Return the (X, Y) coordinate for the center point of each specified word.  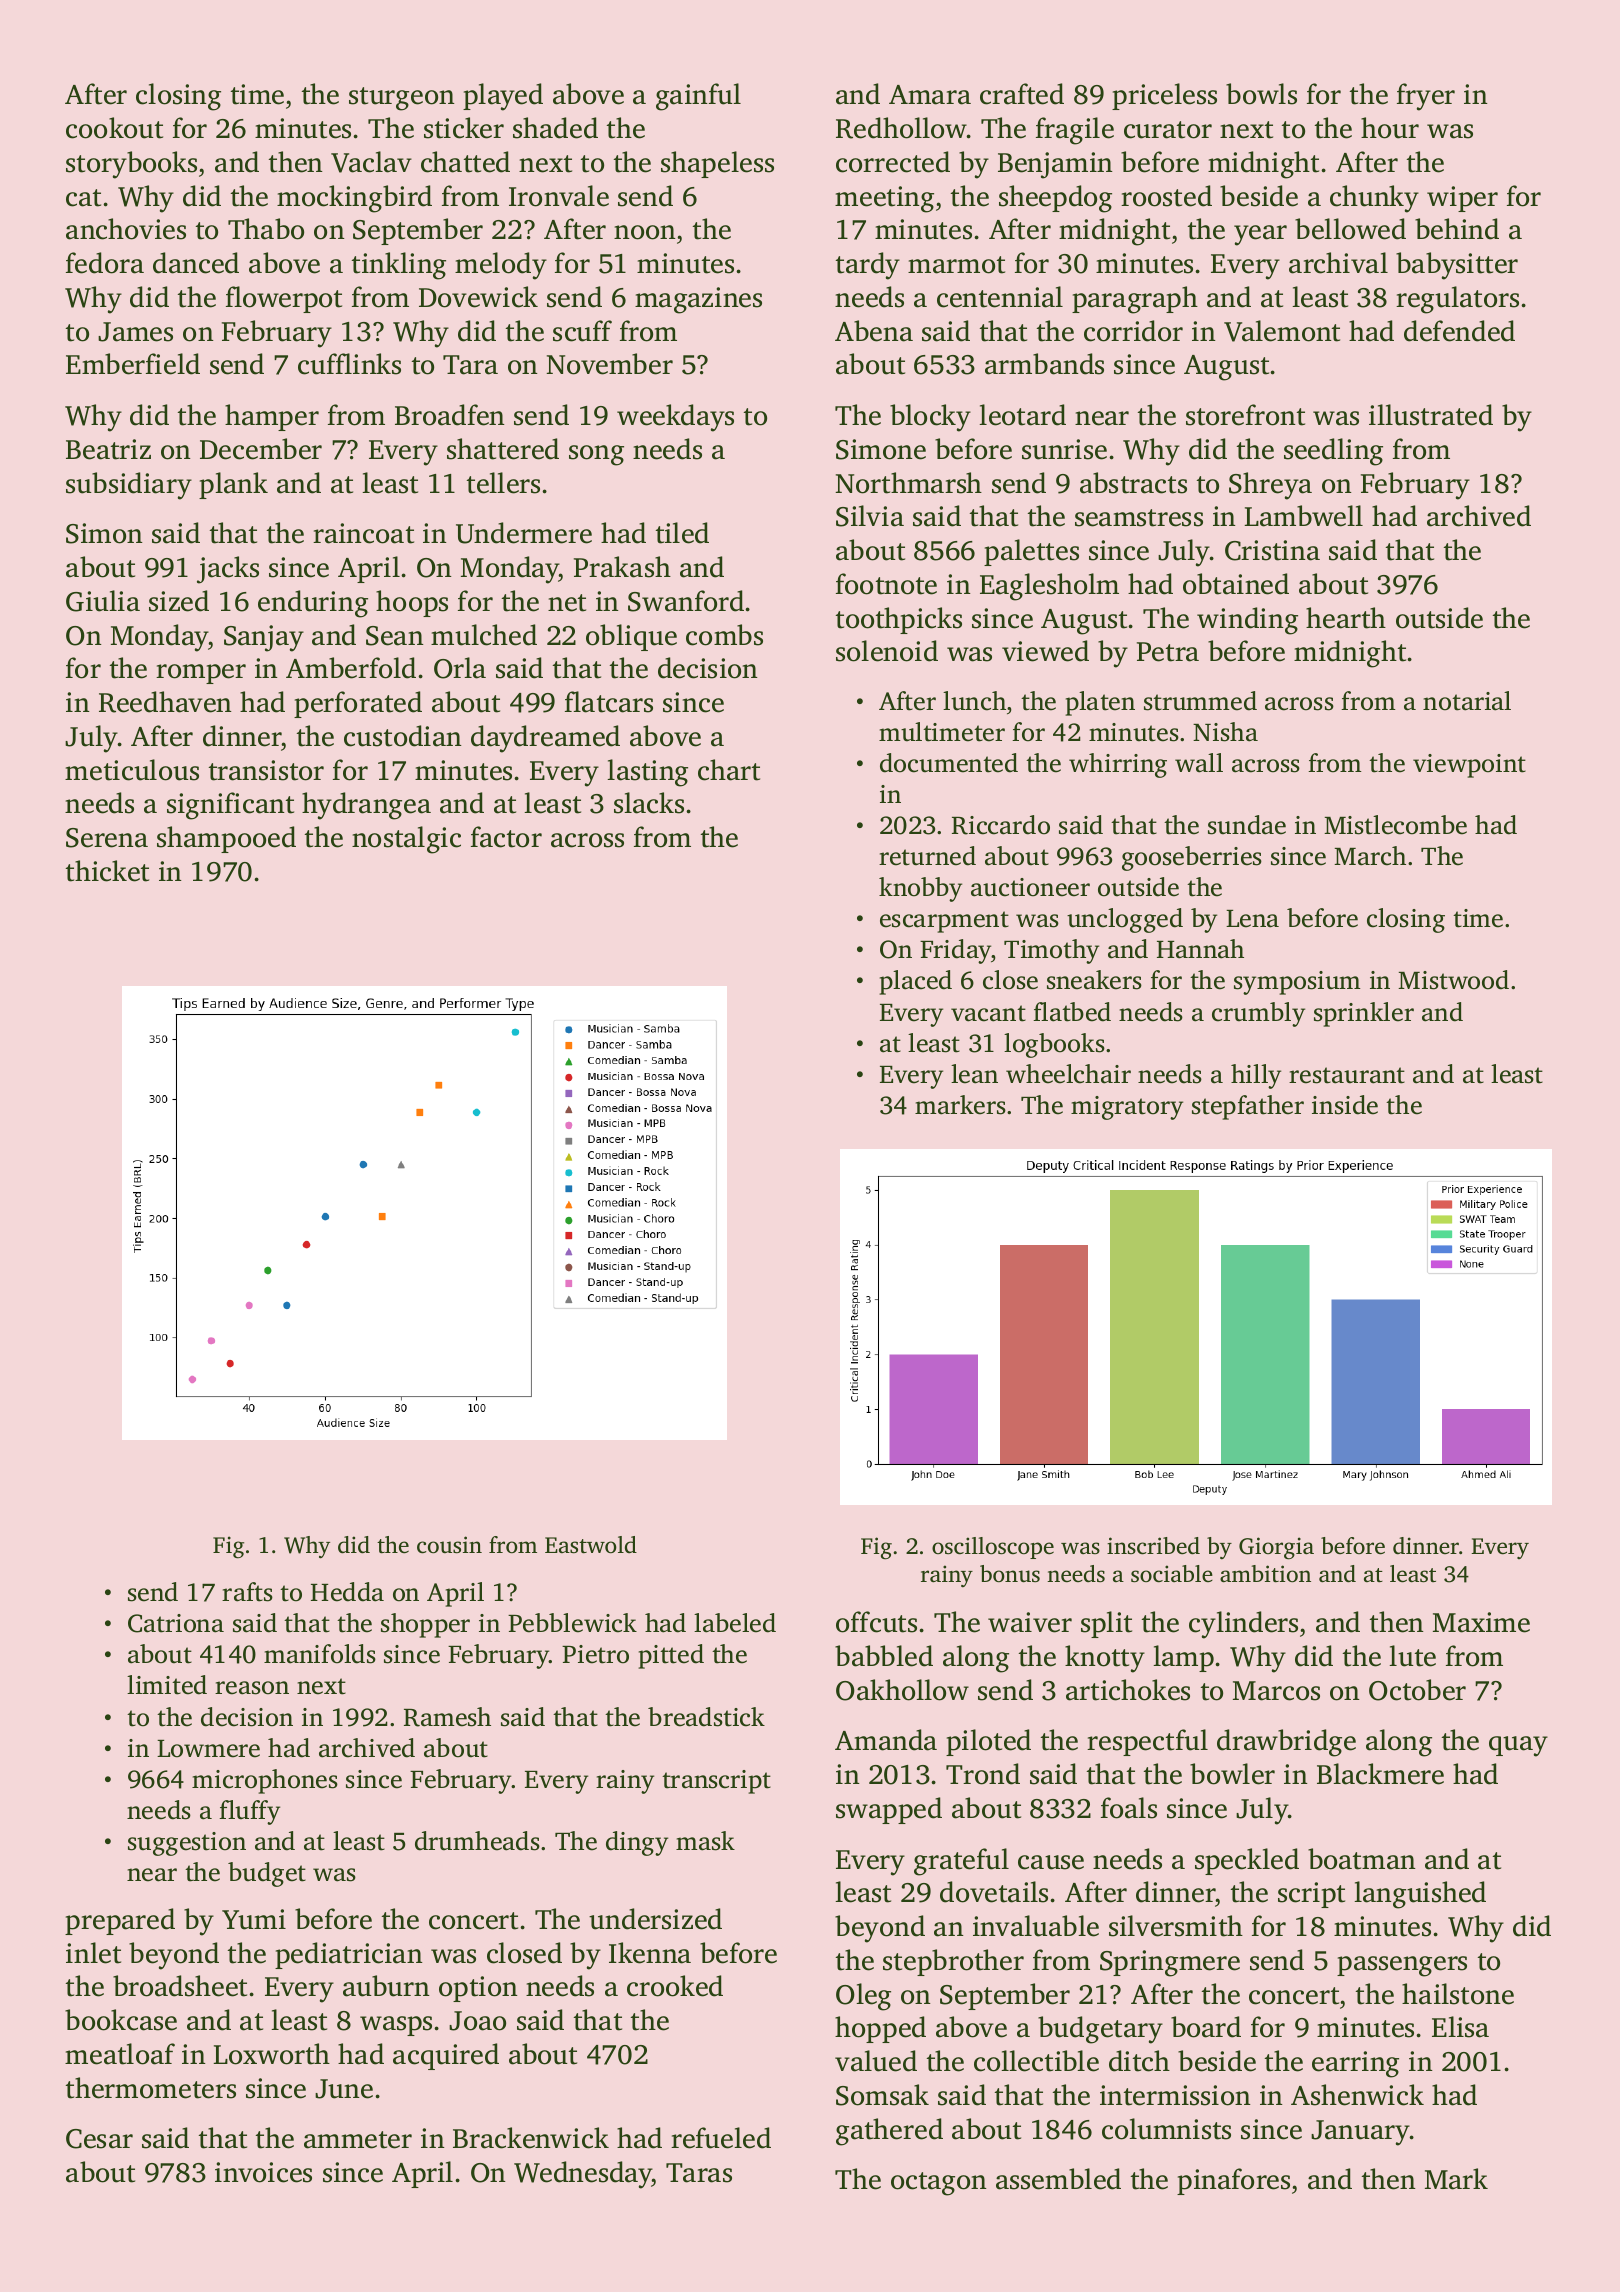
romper (201, 674)
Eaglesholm (1049, 587)
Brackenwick (531, 2138)
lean (974, 1074)
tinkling (399, 266)
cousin (449, 1545)
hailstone (1458, 1994)
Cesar (99, 2139)
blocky (930, 418)
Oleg (863, 1997)
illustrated (1431, 415)
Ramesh (447, 1717)
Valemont (1282, 331)
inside (1345, 1105)
